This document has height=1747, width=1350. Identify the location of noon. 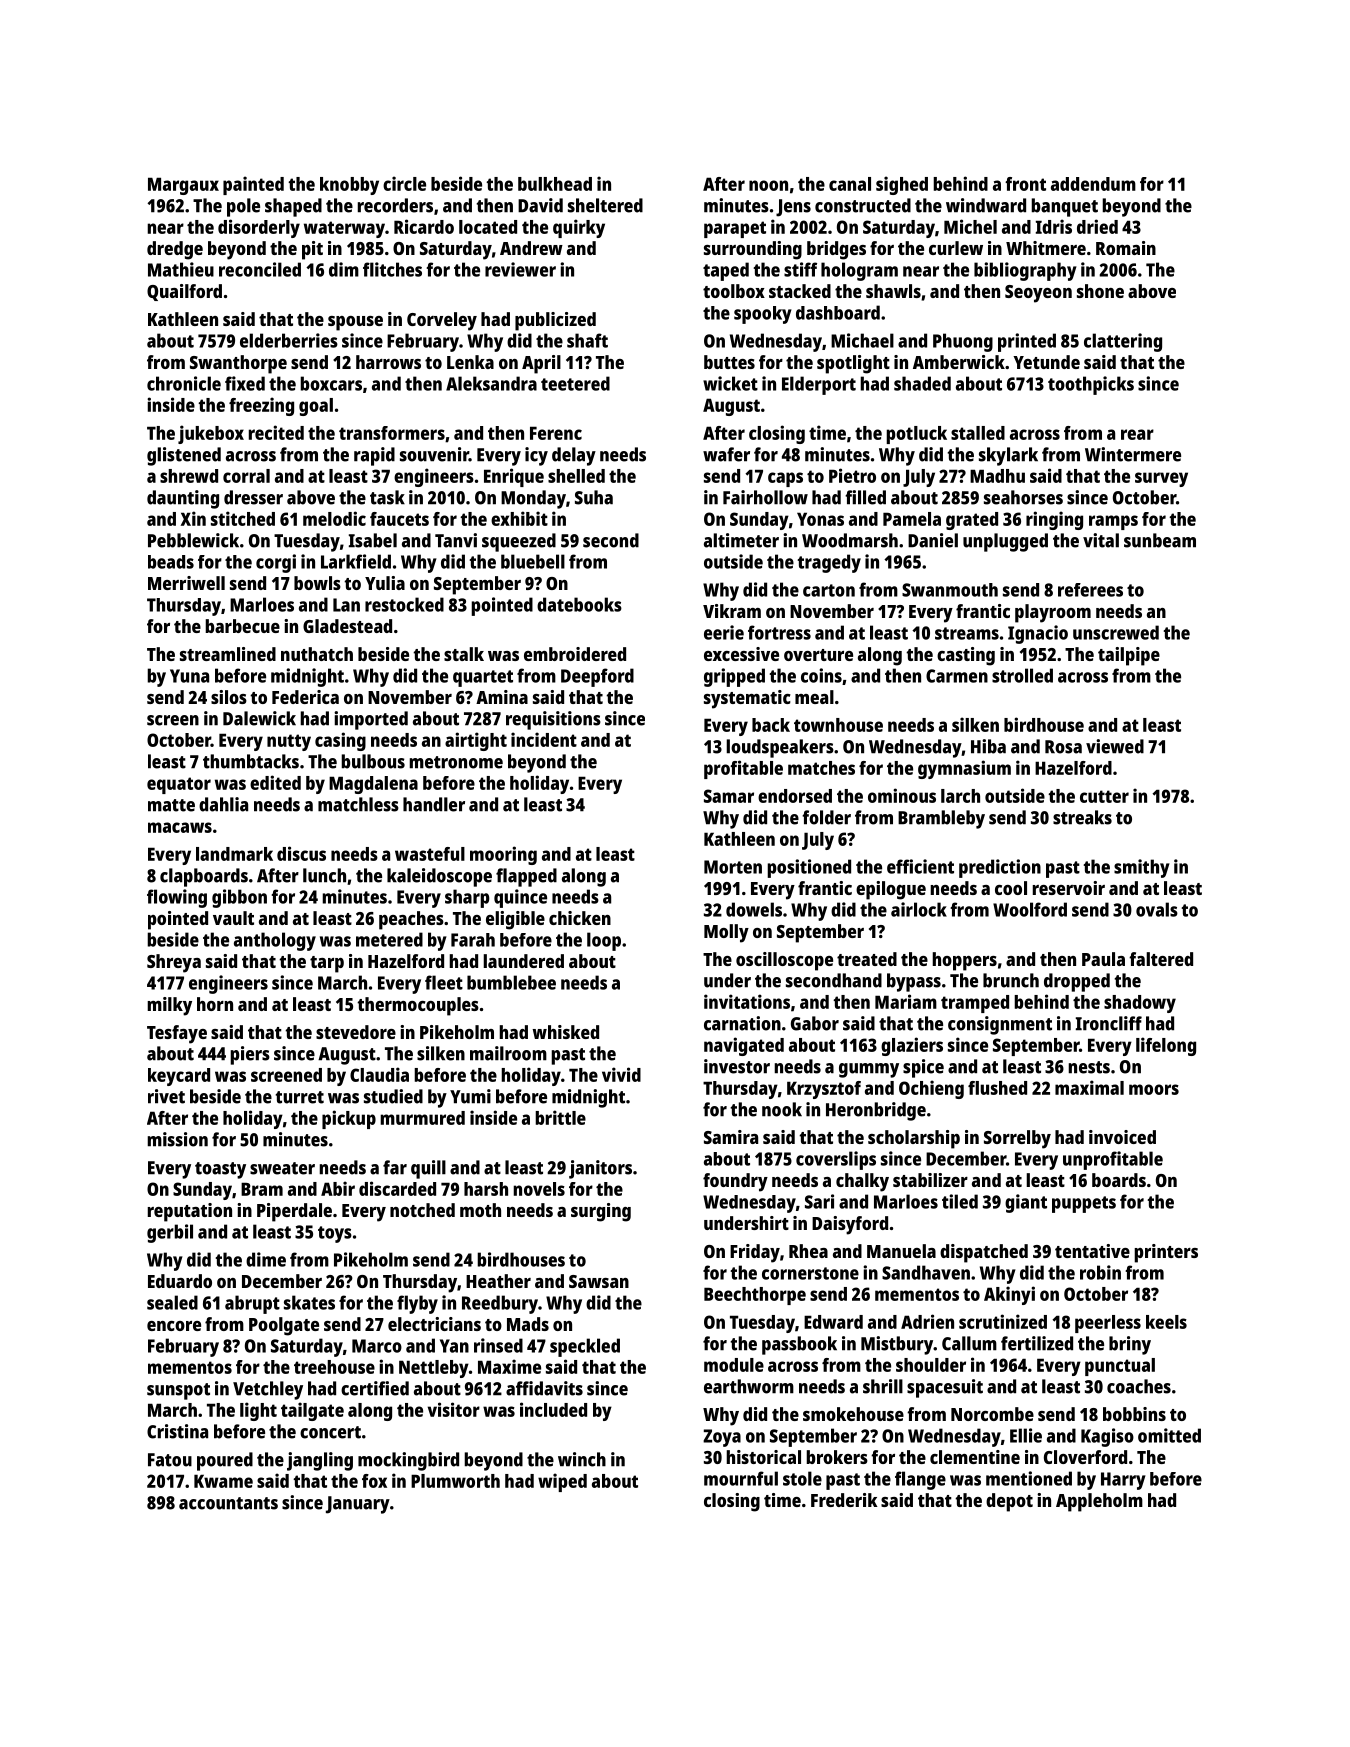
(768, 185).
